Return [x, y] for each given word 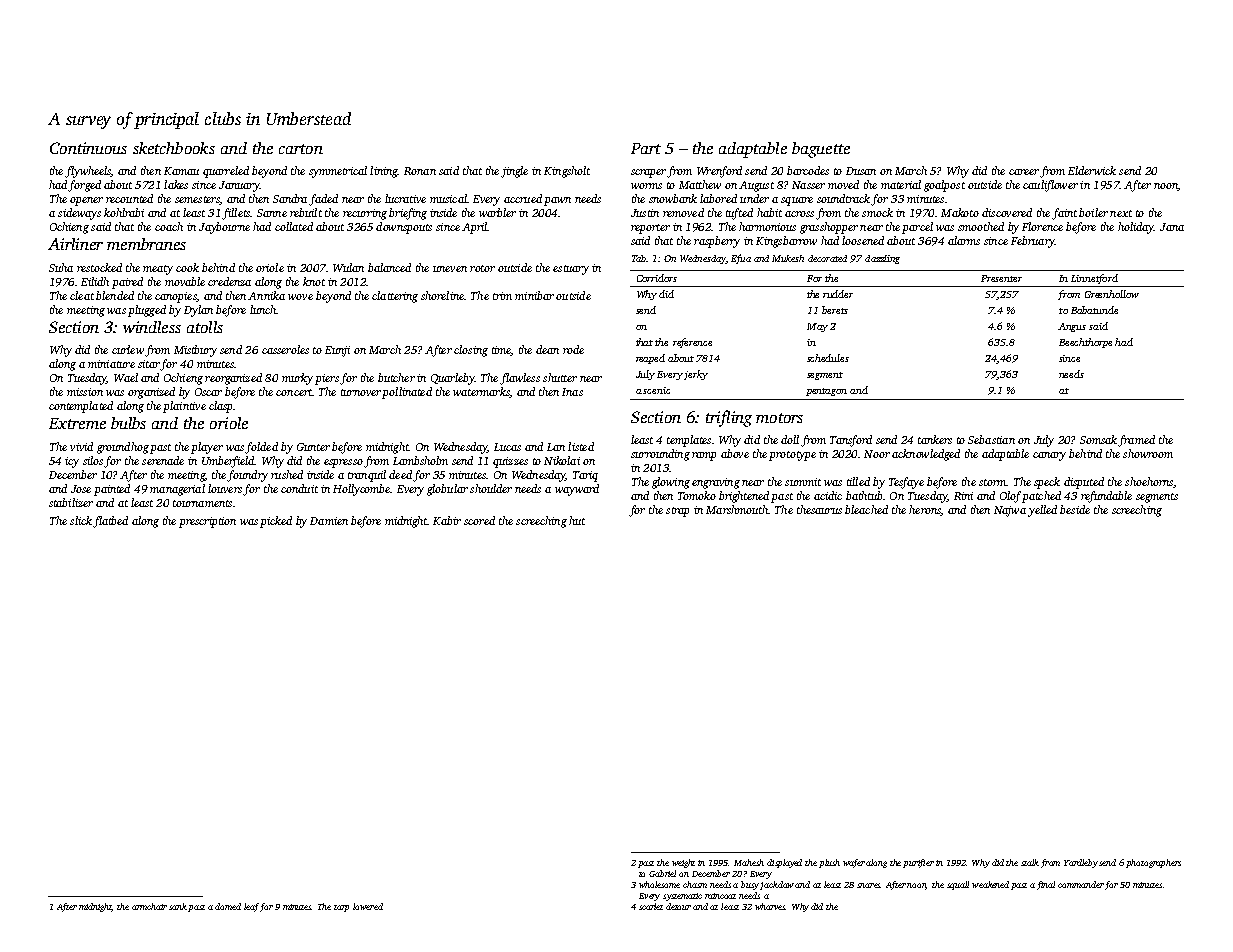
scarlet [651, 906]
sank [179, 907]
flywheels [88, 172]
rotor [482, 268]
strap [677, 512]
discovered [1007, 212]
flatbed [110, 522]
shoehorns [1149, 481]
